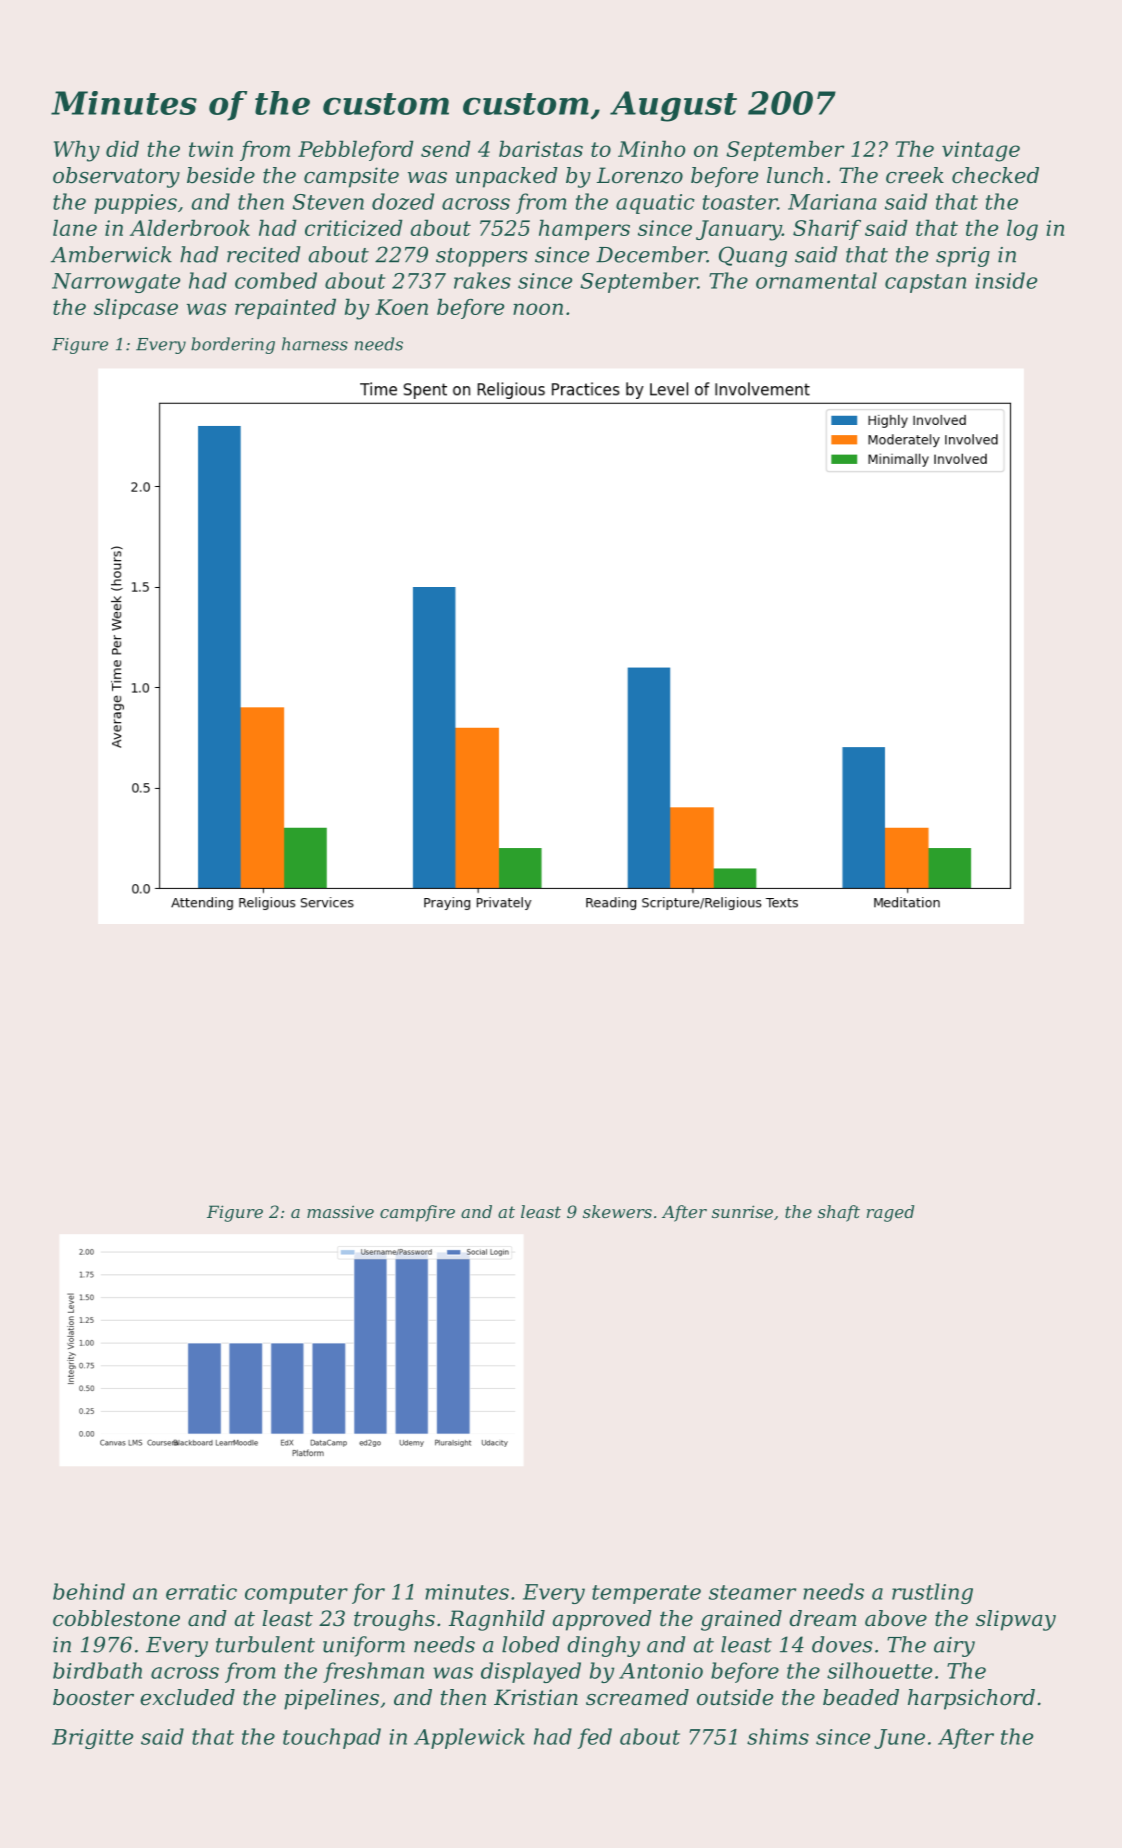 Image resolution: width=1122 pixels, height=1848 pixels. Describe the element at coordinates (742, 1211) in the page. I see `sunrise` at that location.
